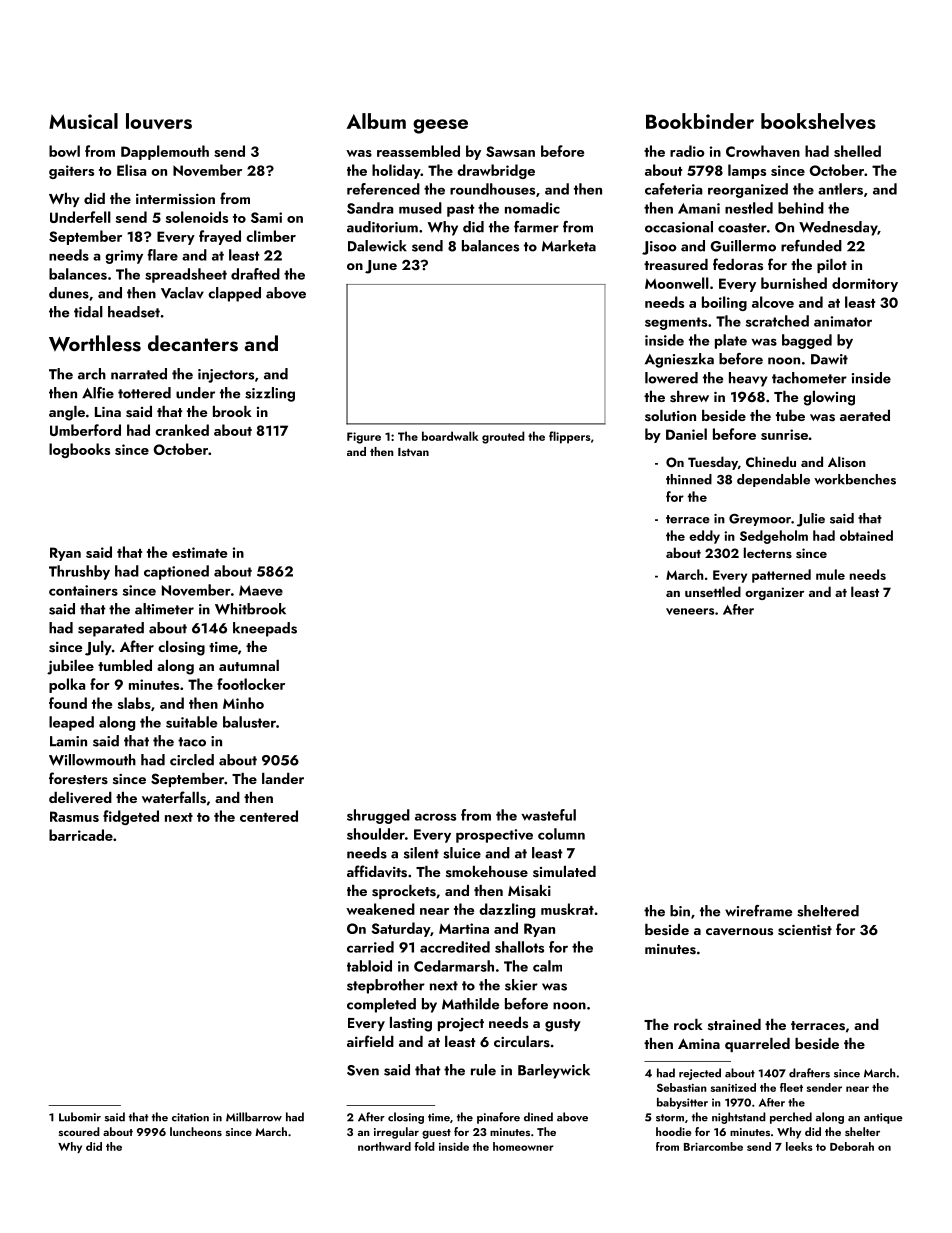 The image size is (952, 1233). I want to click on luncheons, so click(196, 1131).
